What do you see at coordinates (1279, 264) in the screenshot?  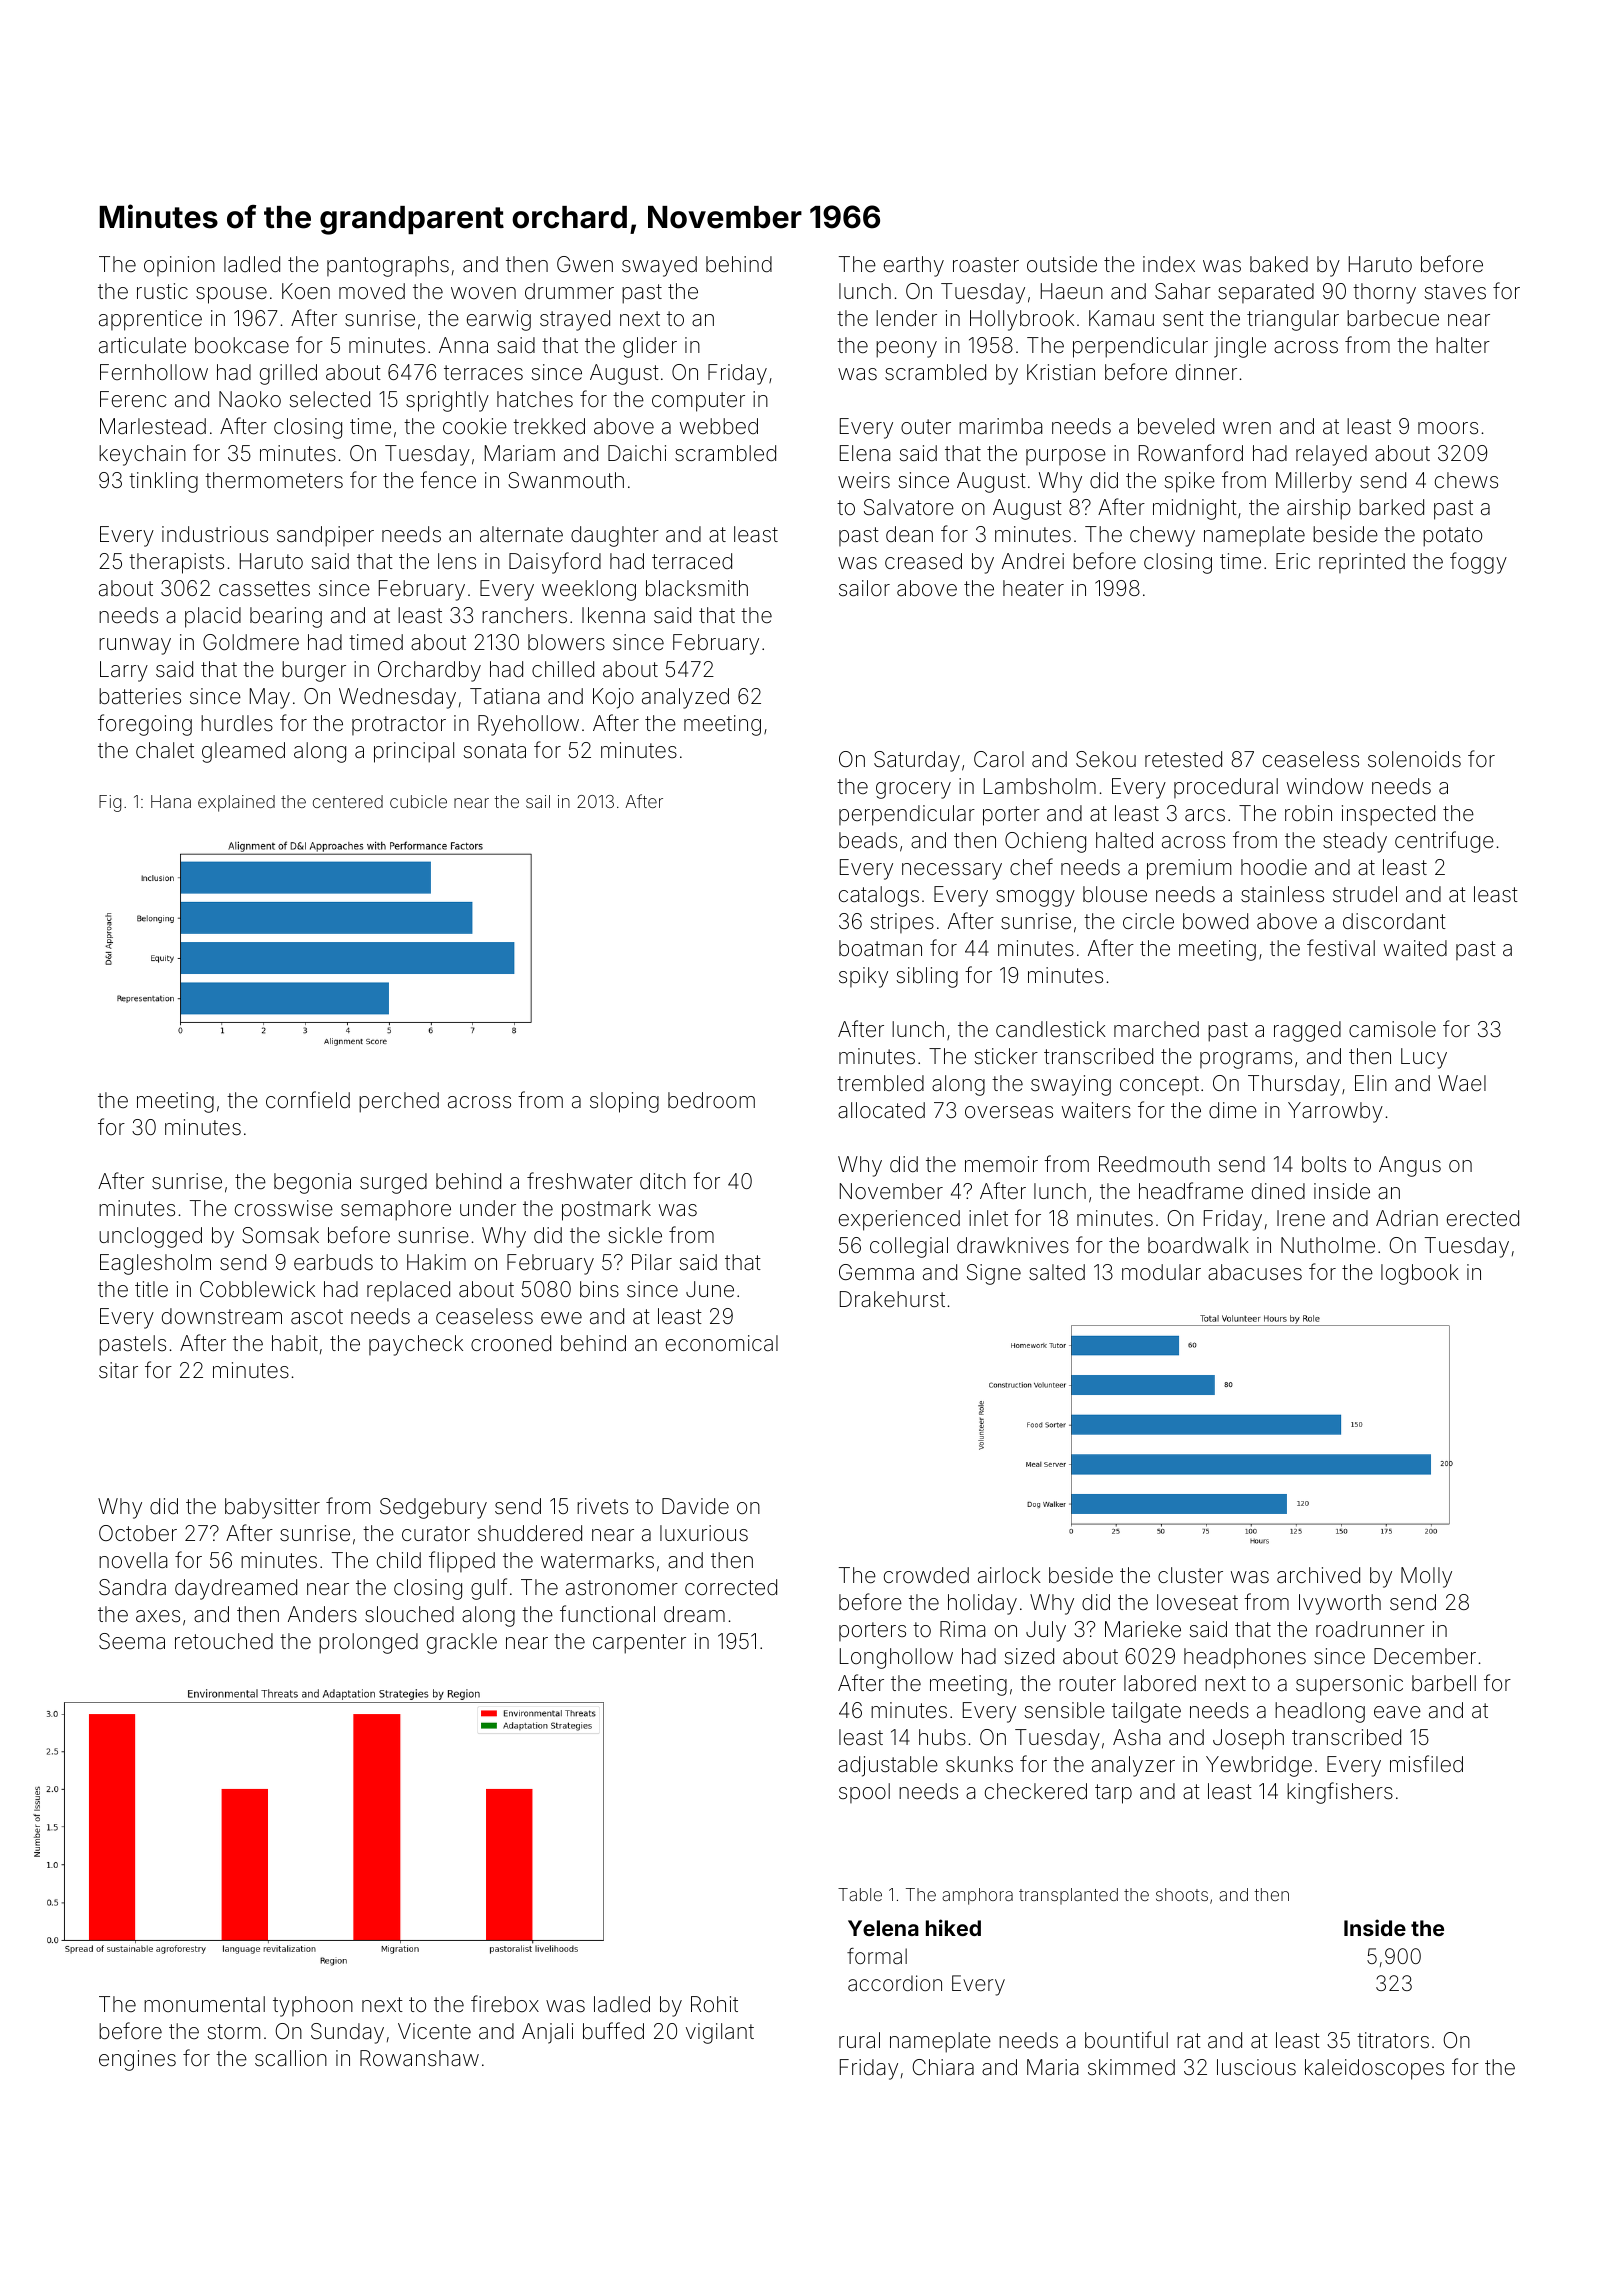 I see `baked` at bounding box center [1279, 264].
